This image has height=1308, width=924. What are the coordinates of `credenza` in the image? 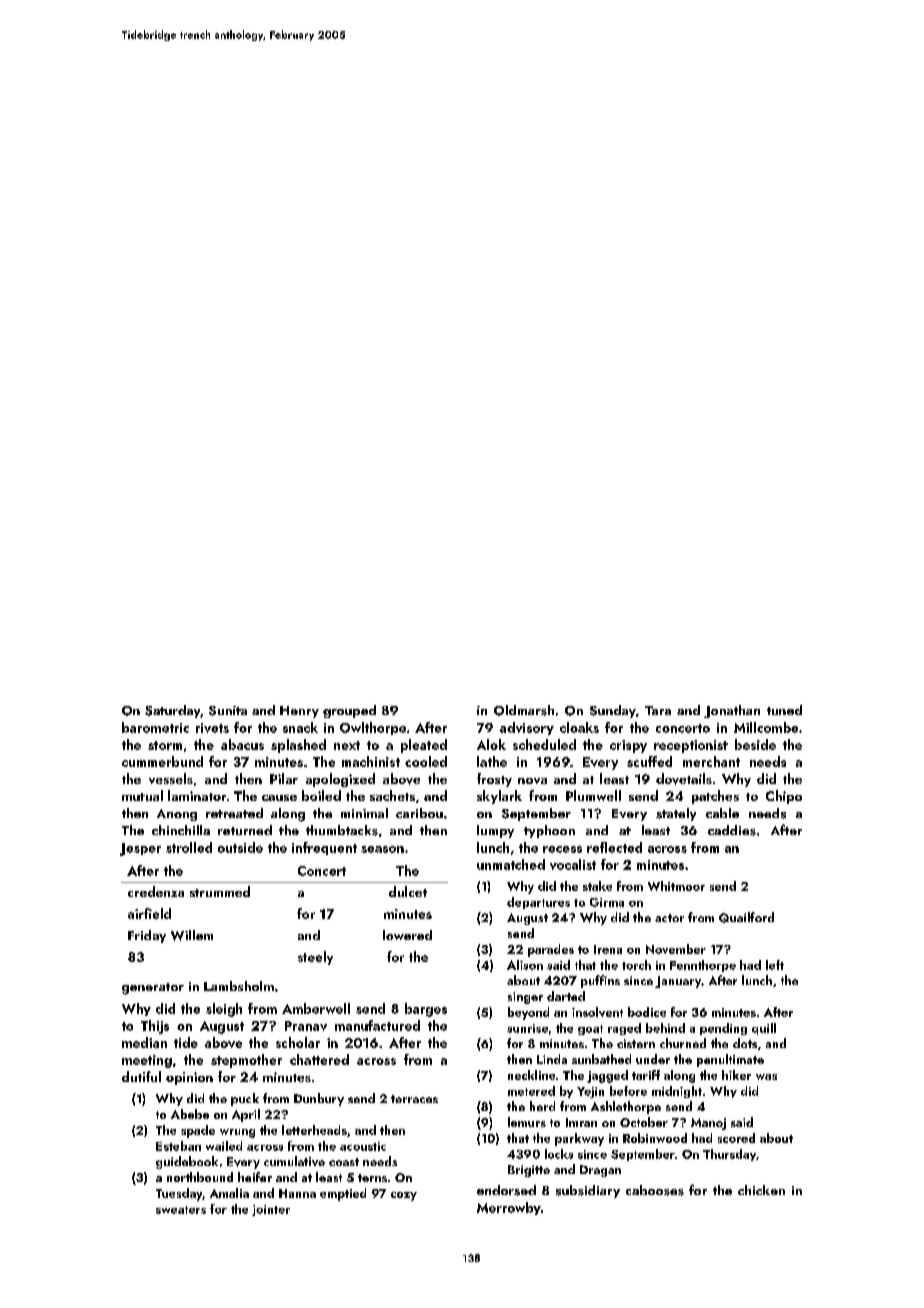 It's located at (156, 891).
